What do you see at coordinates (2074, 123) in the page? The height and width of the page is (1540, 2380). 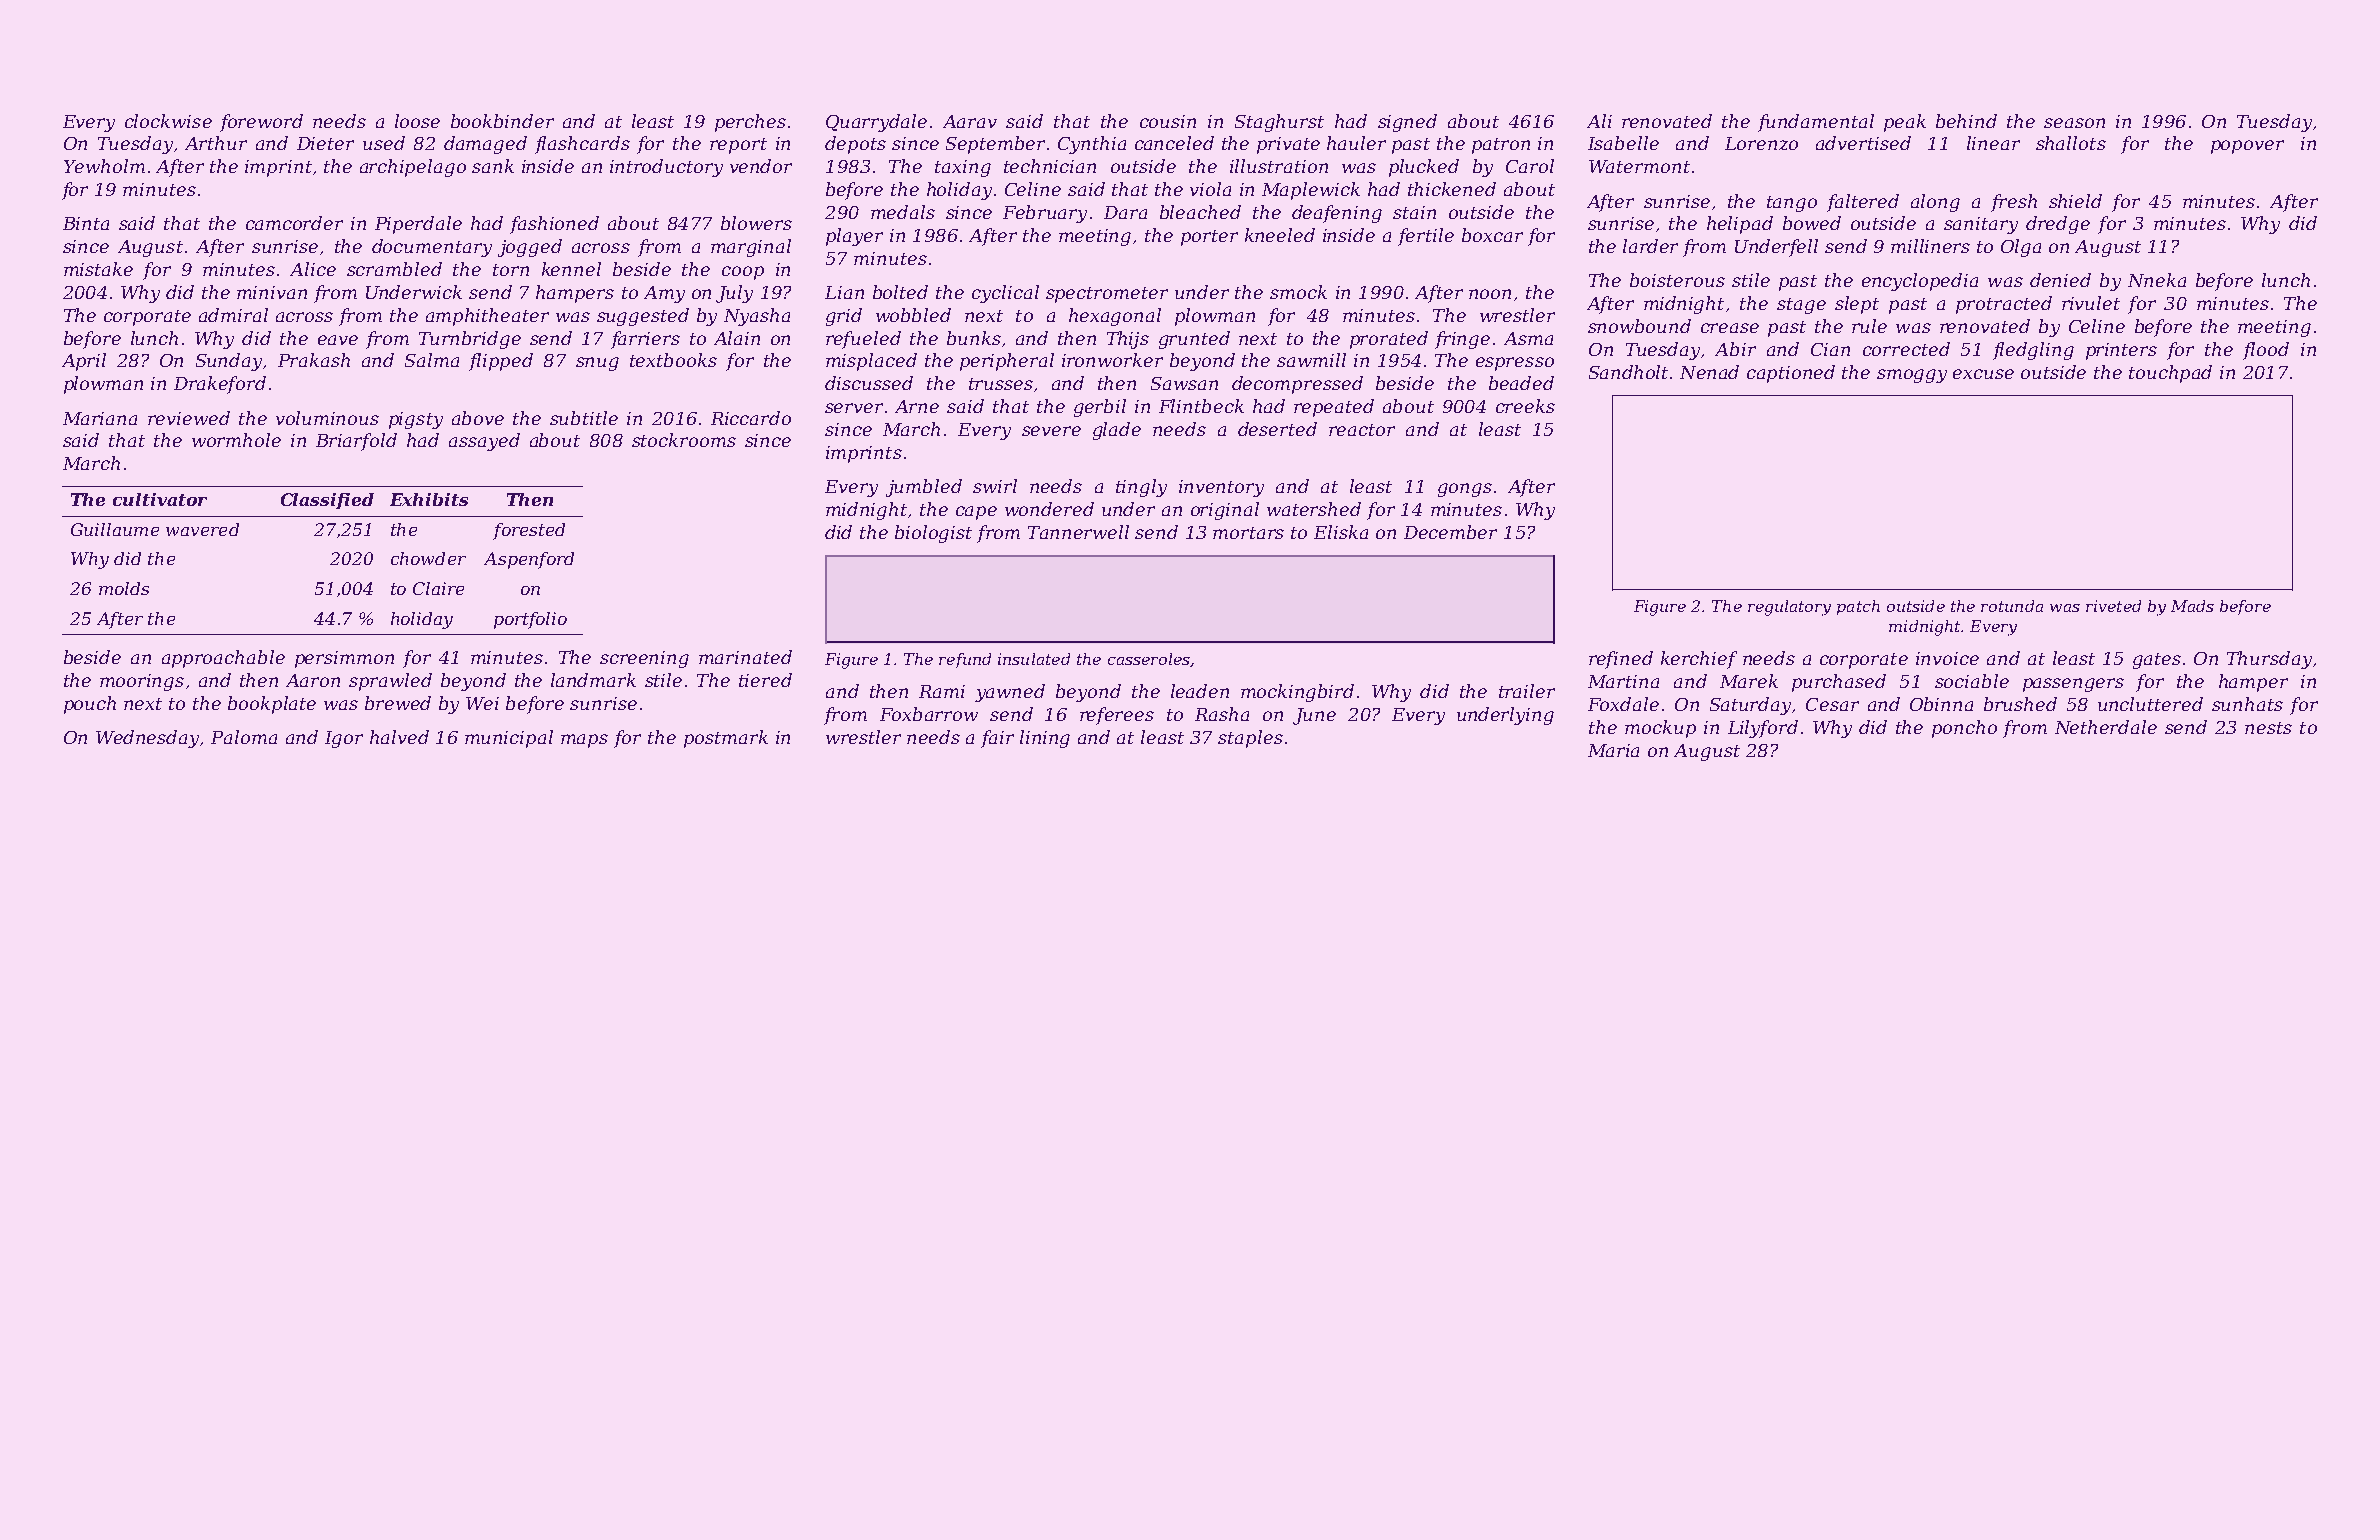 I see `season` at bounding box center [2074, 123].
